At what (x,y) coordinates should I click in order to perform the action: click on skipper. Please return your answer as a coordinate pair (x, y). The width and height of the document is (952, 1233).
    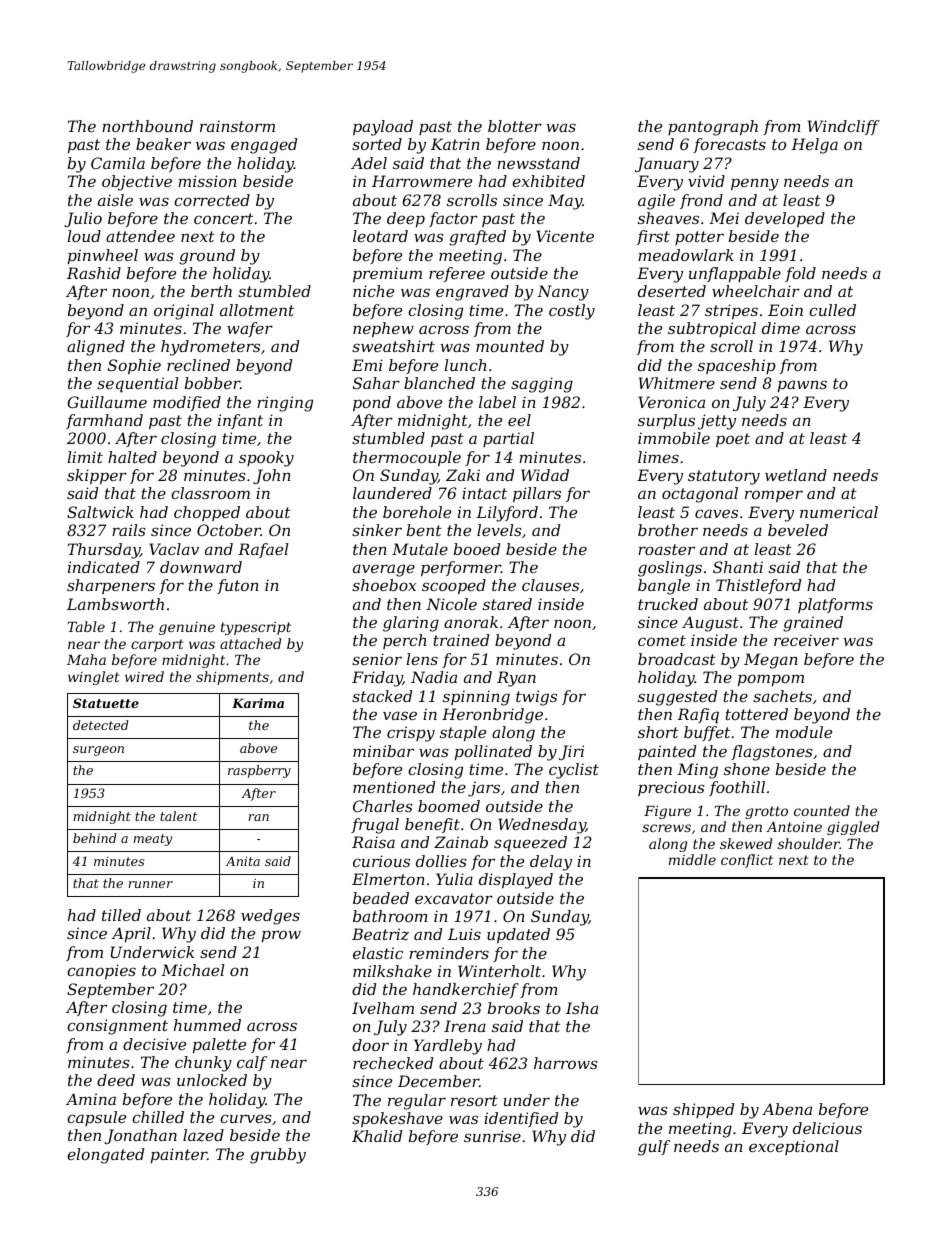
    Looking at the image, I should click on (97, 476).
